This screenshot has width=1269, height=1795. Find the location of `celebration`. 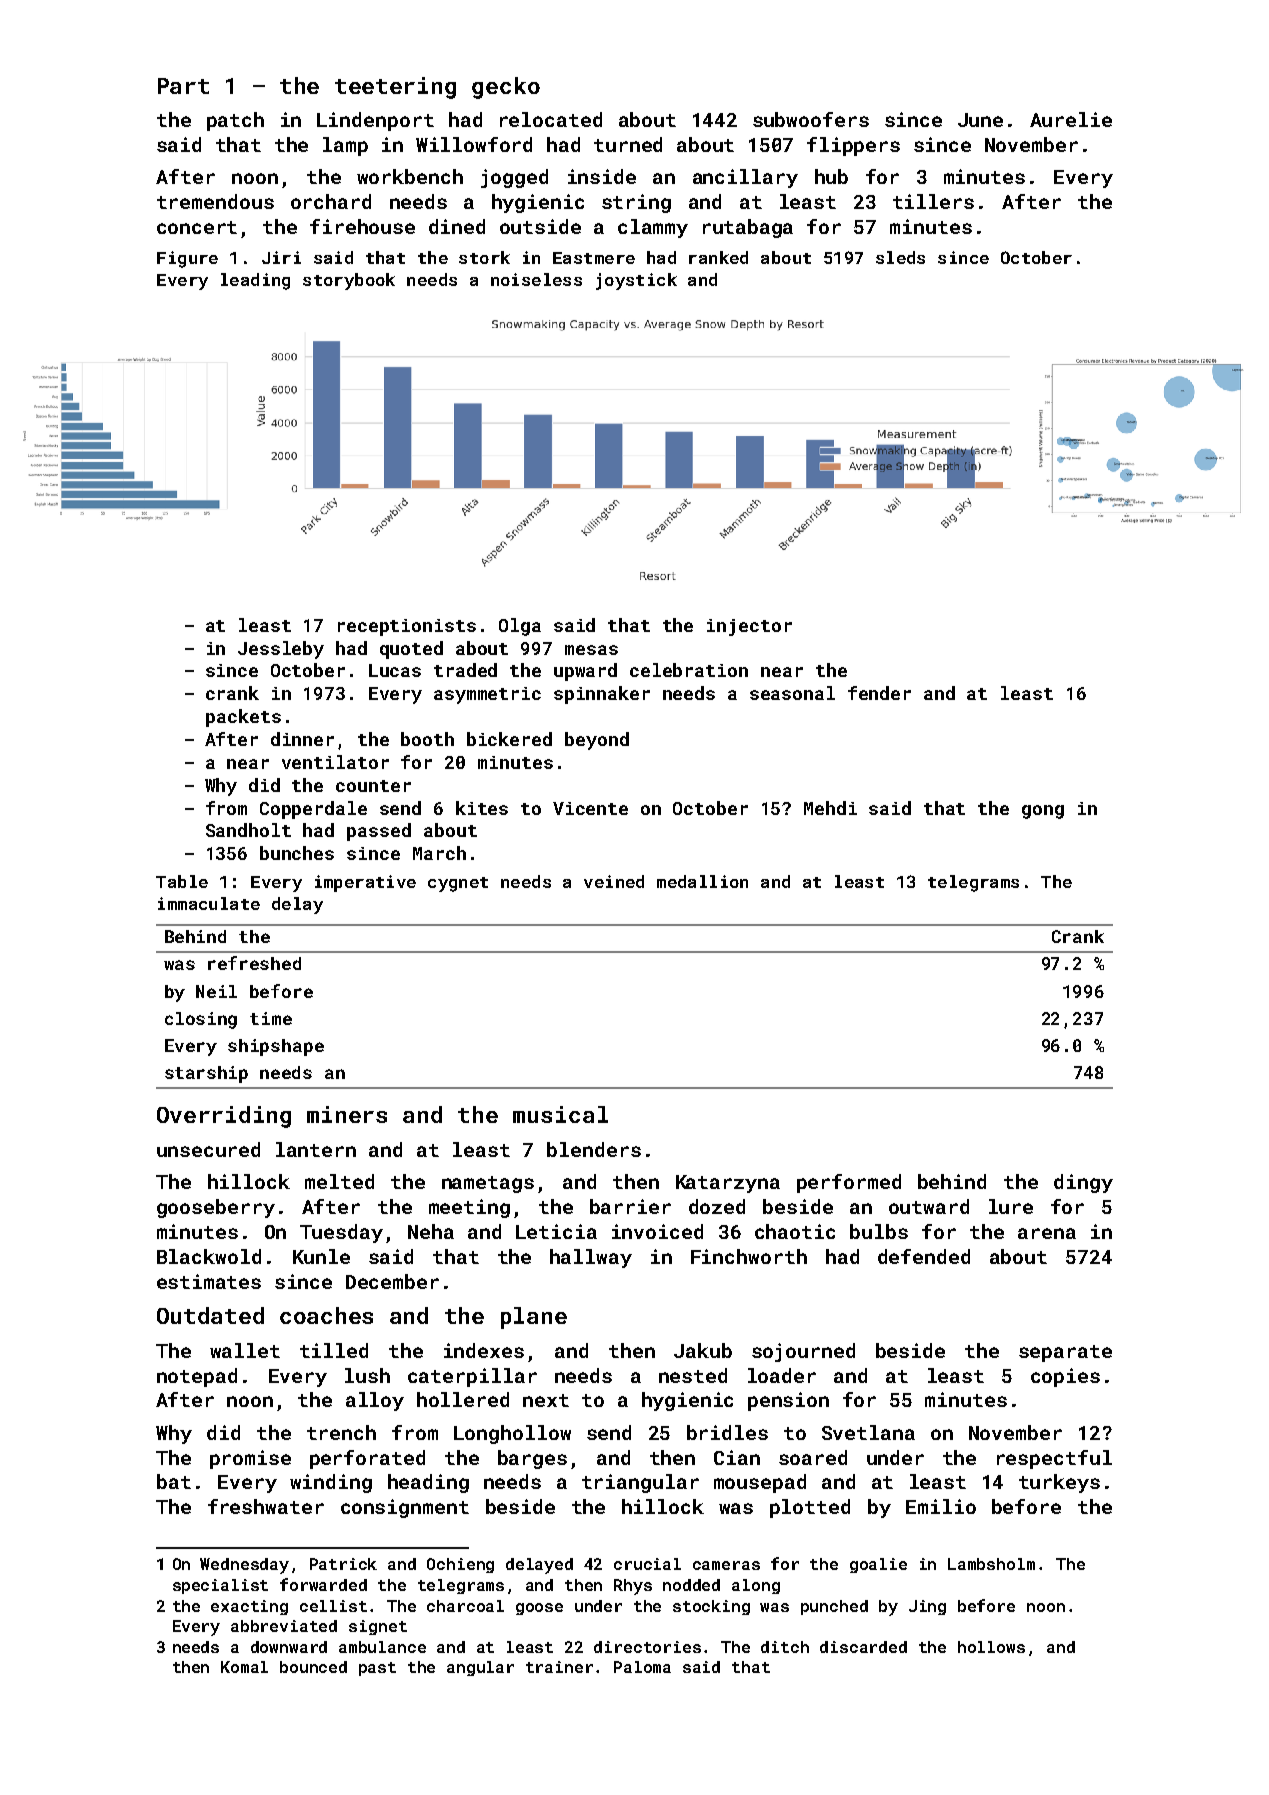

celebration is located at coordinates (689, 670).
